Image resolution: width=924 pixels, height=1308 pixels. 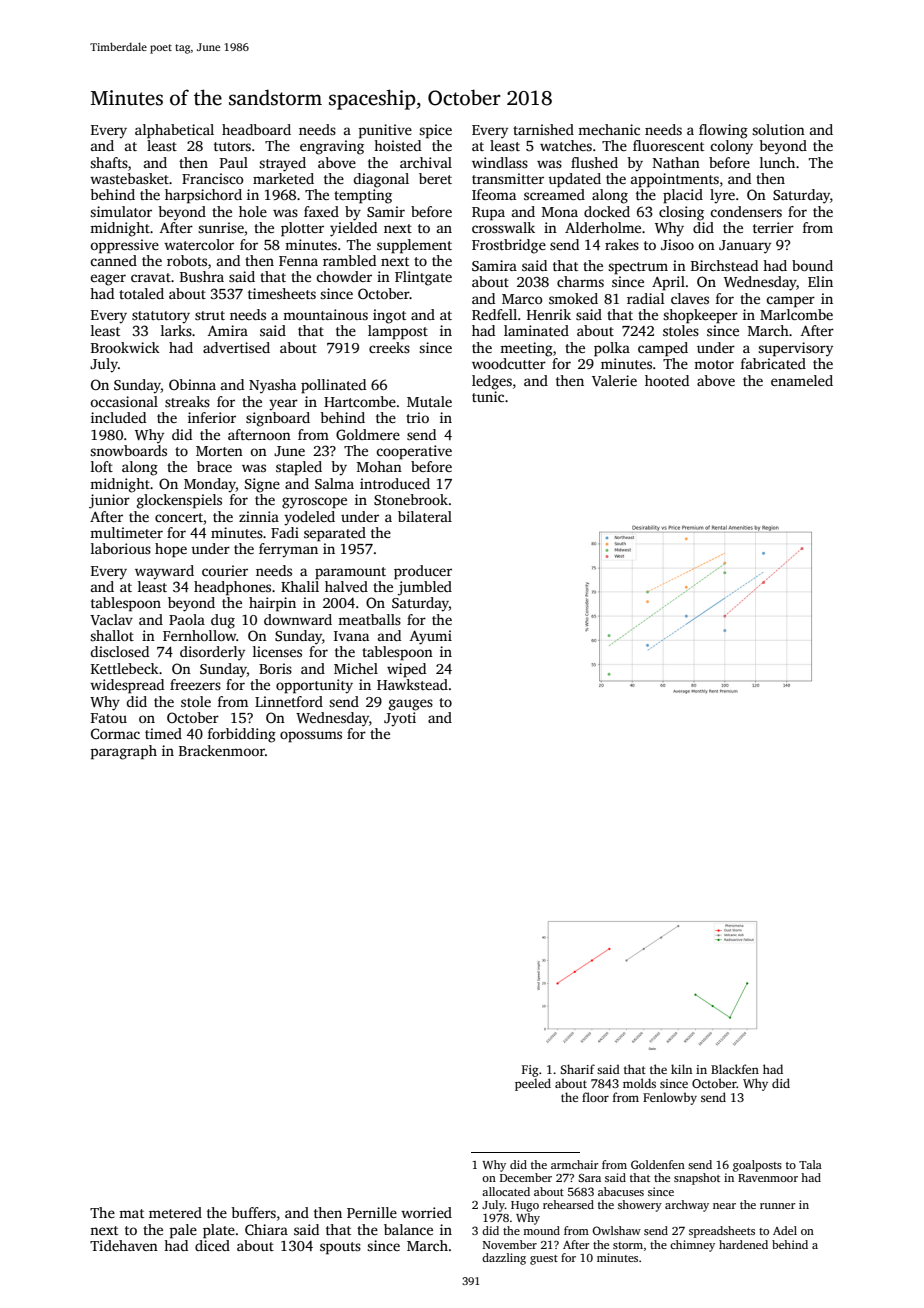 I want to click on spice, so click(x=435, y=131).
